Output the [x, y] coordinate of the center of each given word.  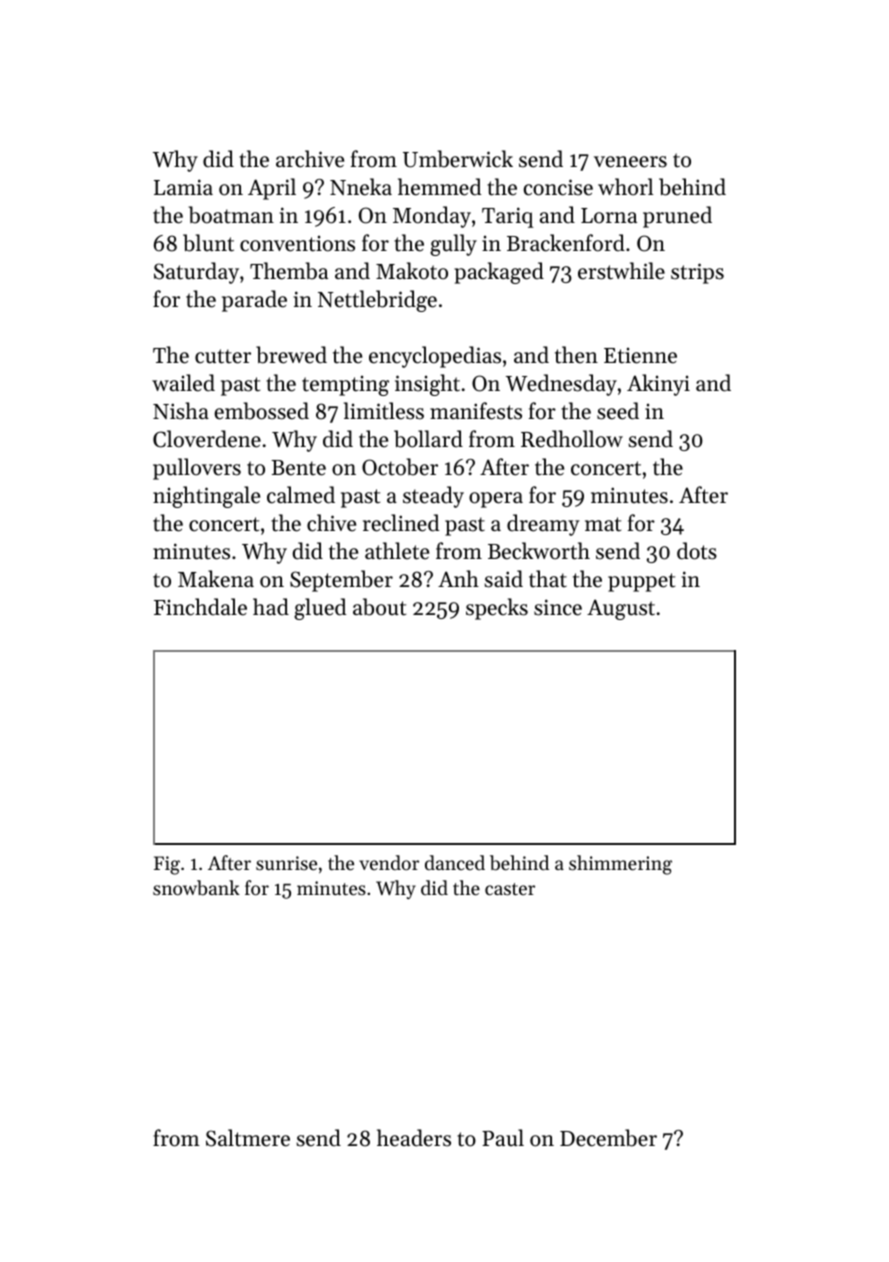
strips [697, 273]
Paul [503, 1137]
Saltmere [248, 1138]
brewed [291, 355]
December [608, 1138]
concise [558, 187]
